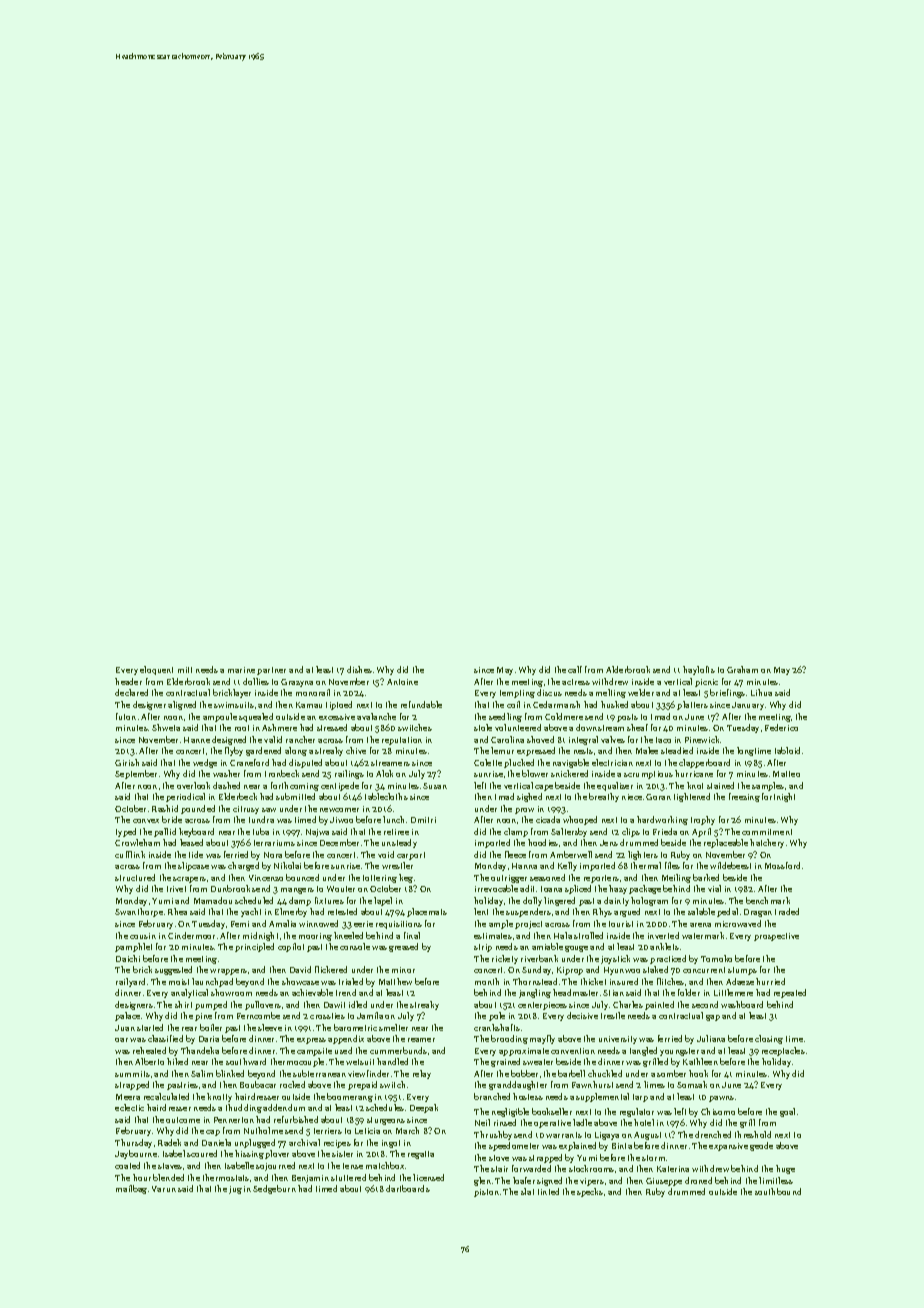 This page has width=924, height=1308. What do you see at coordinates (270, 1027) in the page?
I see `sleeve` at bounding box center [270, 1027].
